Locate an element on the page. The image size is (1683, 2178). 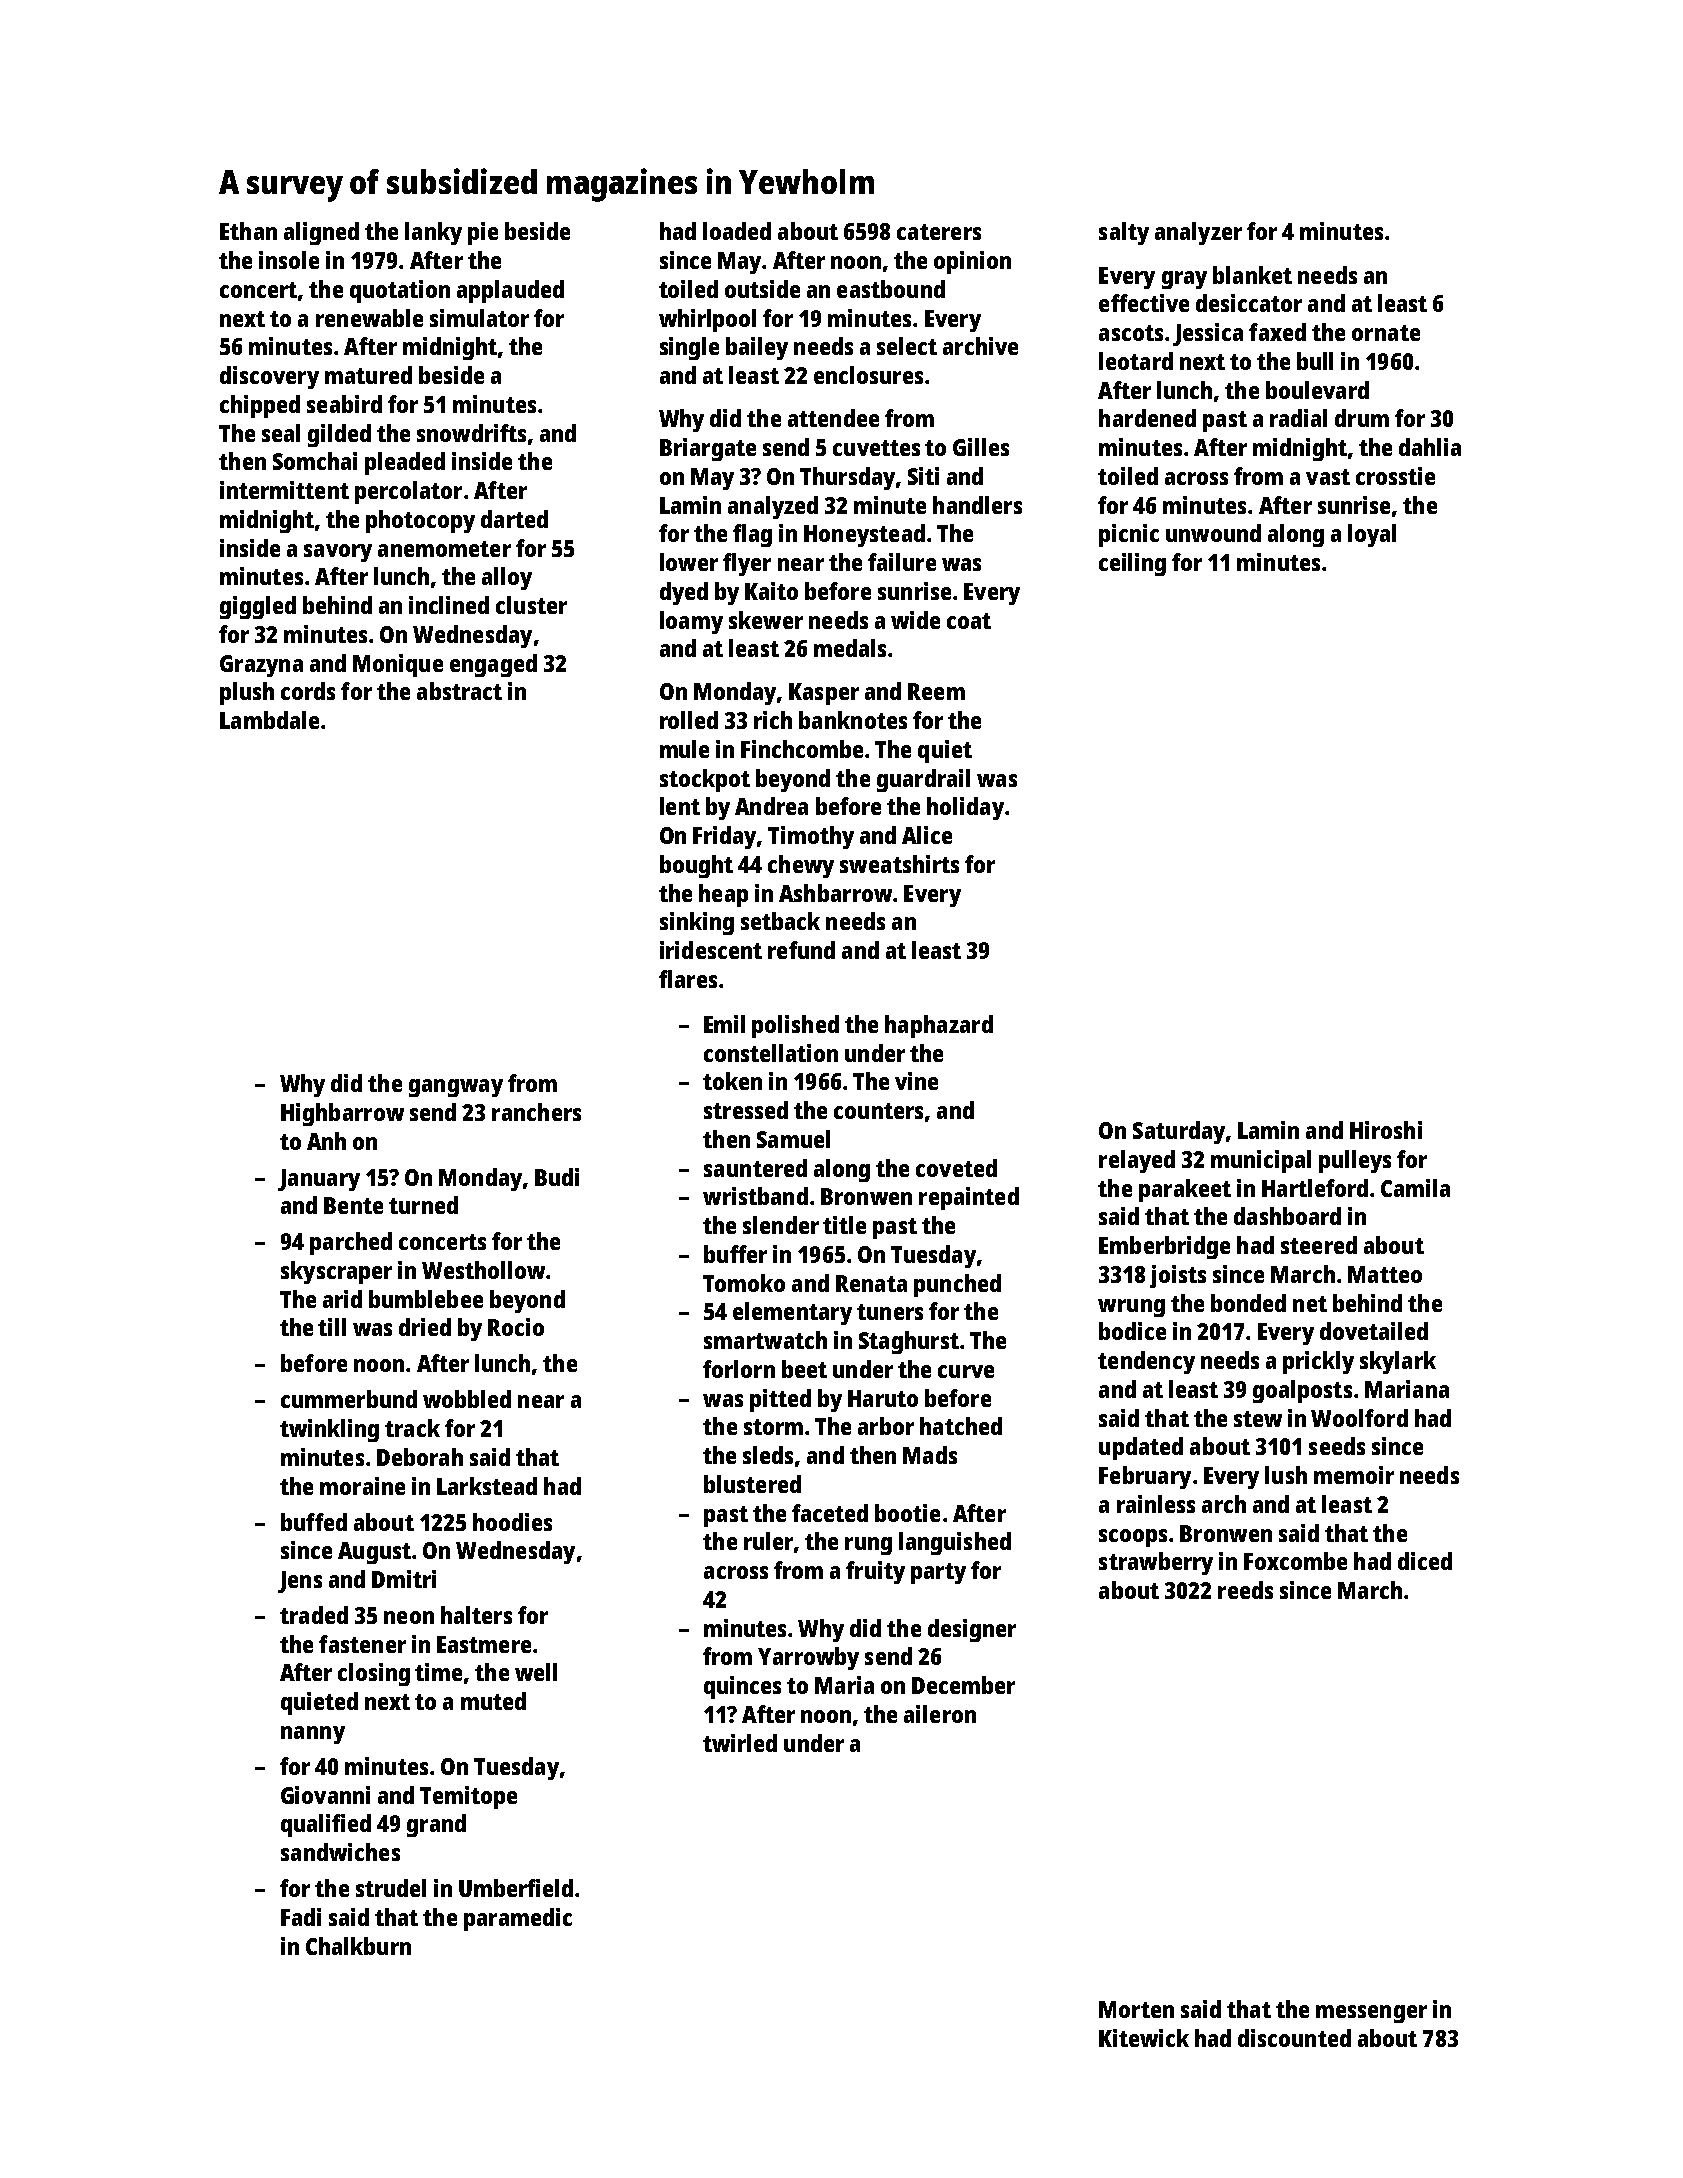
twirled is located at coordinates (740, 1743).
